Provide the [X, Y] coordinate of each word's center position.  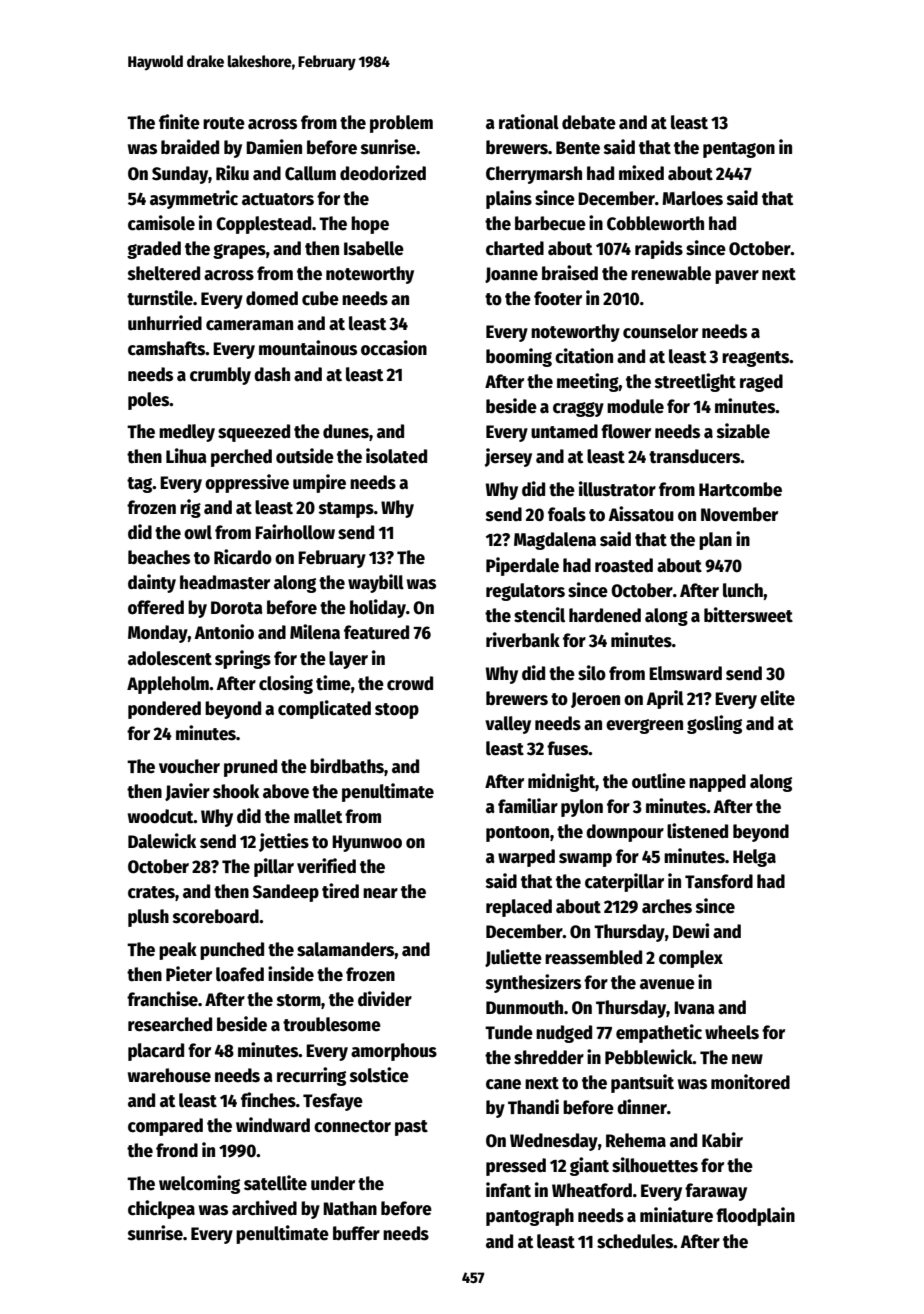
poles [149, 401]
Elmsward [685, 673]
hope [370, 225]
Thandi [533, 1107]
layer [348, 660]
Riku [232, 173]
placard [156, 1052]
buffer [356, 1233]
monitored [750, 1082]
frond [177, 1150]
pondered [164, 710]
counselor [660, 331]
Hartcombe [740, 489]
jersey [508, 457]
